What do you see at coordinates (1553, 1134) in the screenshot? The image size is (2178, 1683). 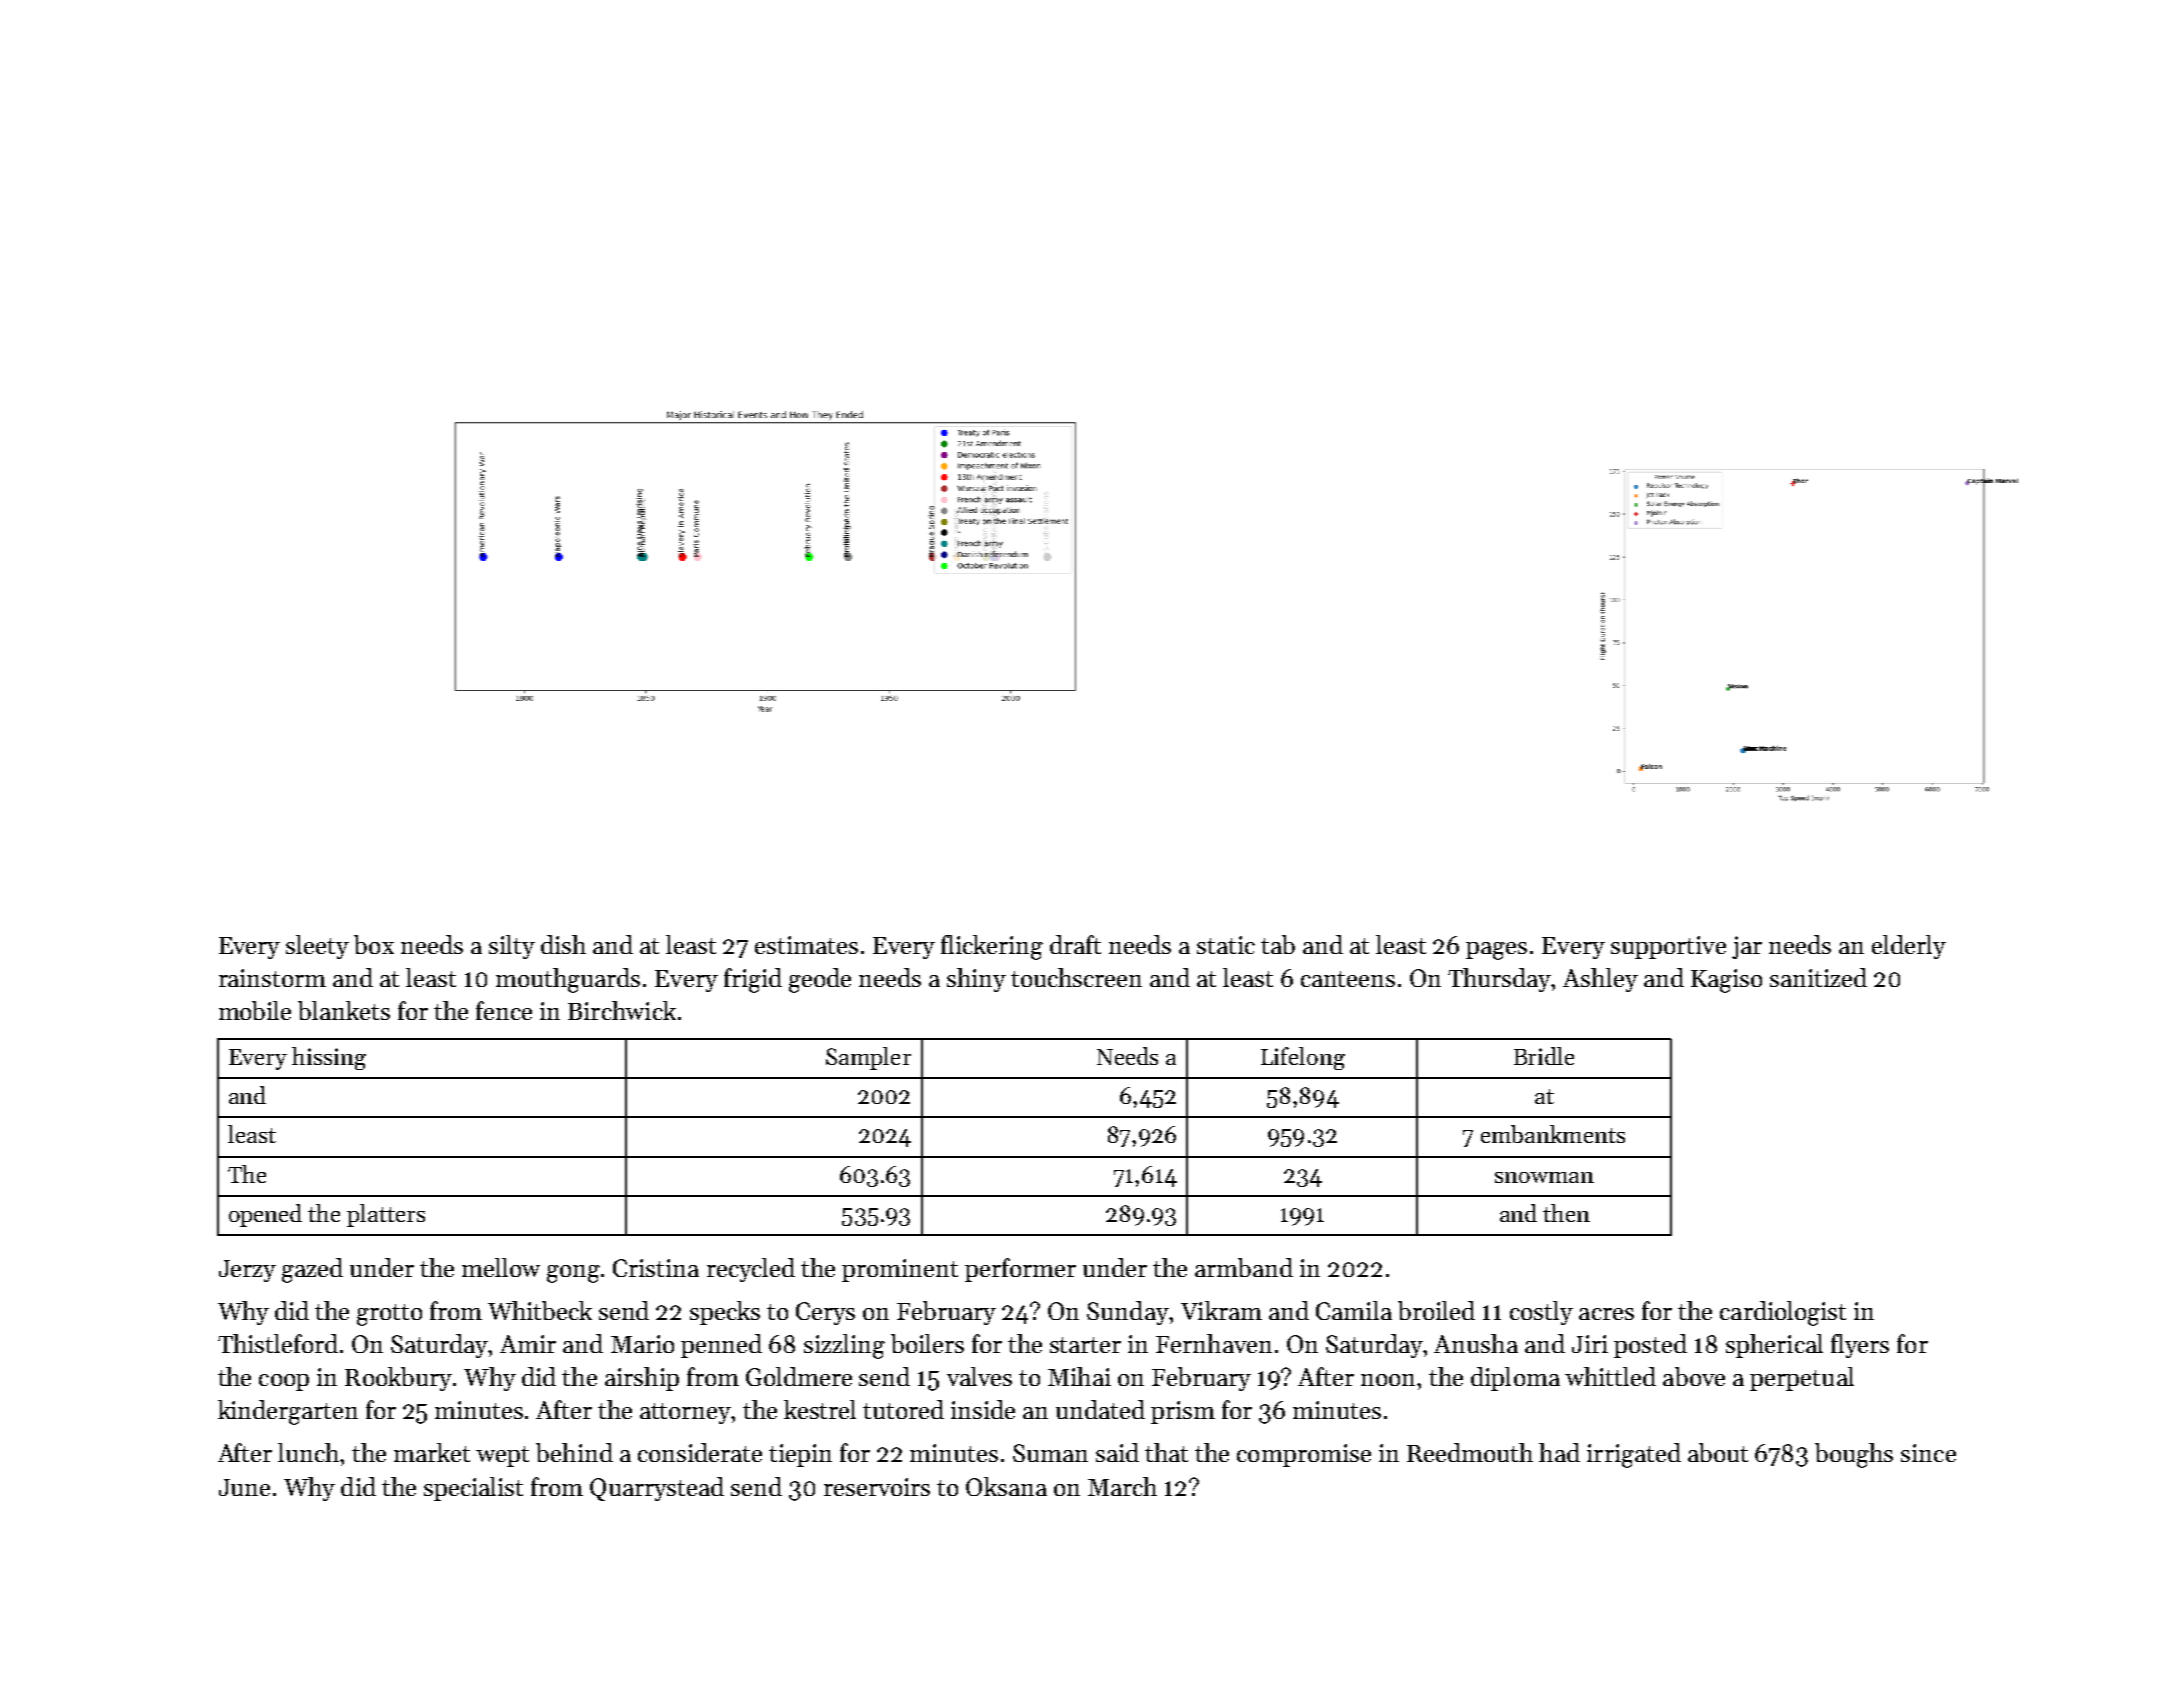 I see `embankments` at bounding box center [1553, 1134].
